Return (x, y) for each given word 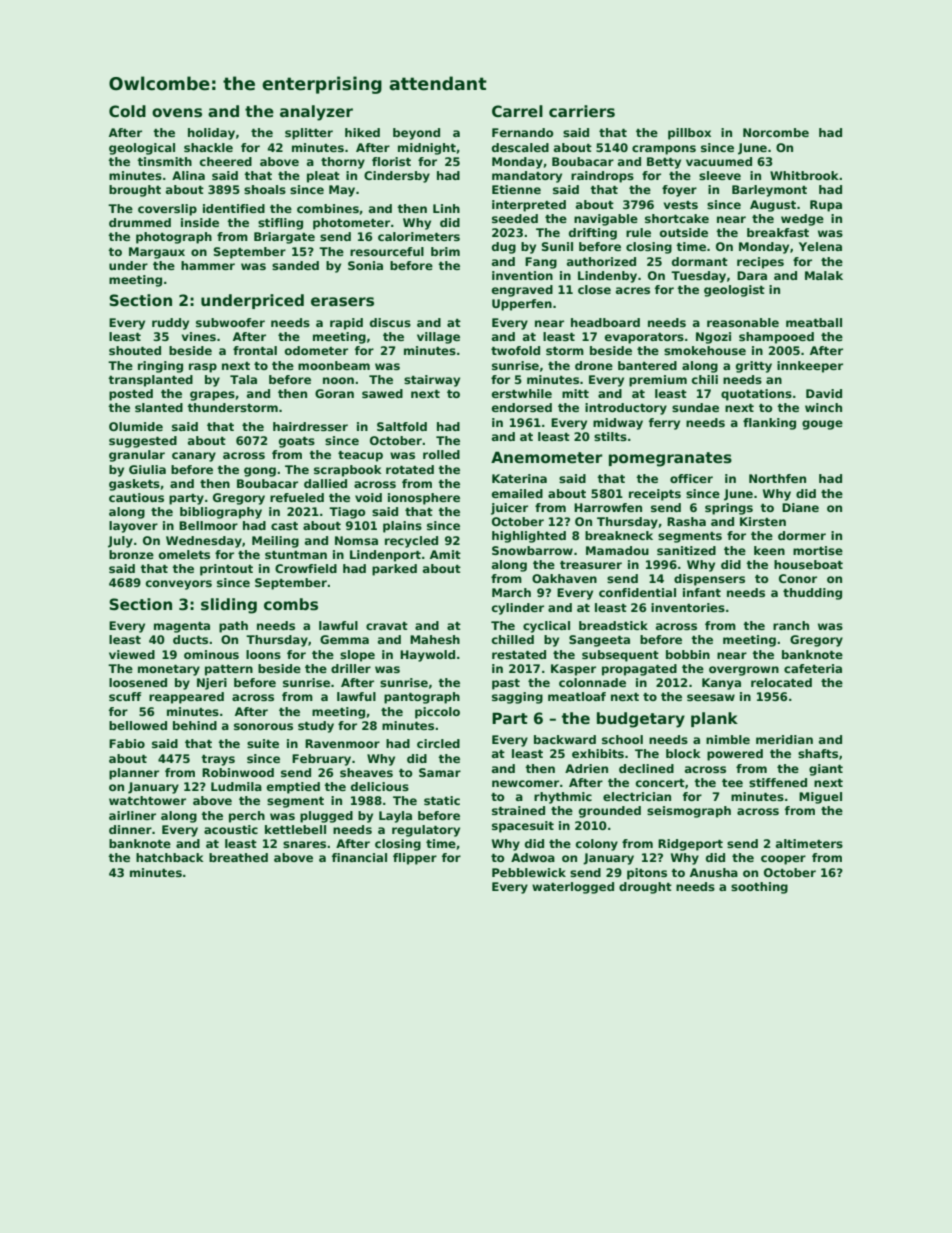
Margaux (157, 253)
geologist (734, 291)
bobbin (688, 654)
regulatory (426, 831)
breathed (238, 857)
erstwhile (522, 393)
